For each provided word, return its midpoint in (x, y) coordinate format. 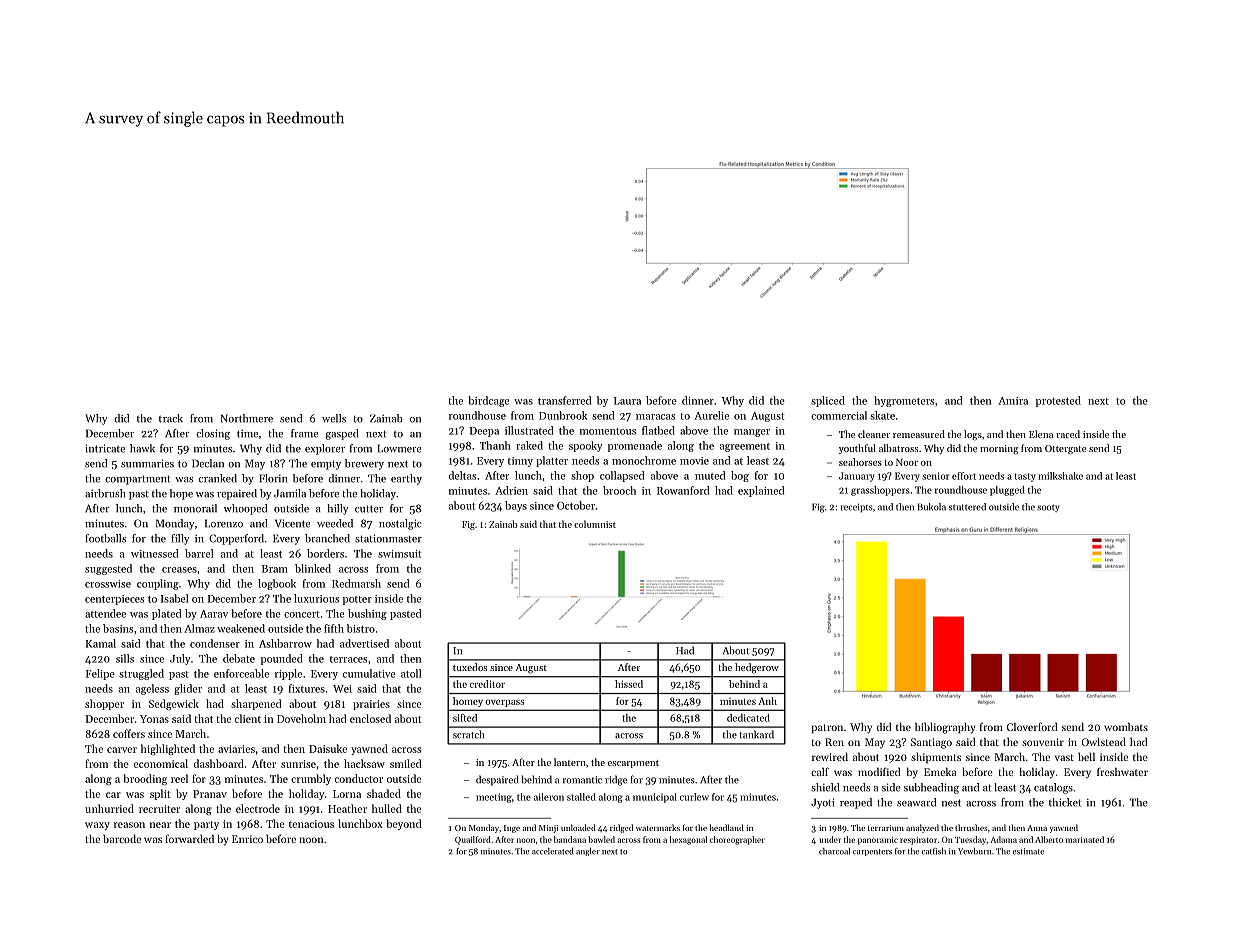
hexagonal (688, 840)
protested (1058, 401)
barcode (122, 838)
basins (118, 628)
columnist (595, 524)
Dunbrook (563, 415)
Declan (208, 463)
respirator (918, 841)
